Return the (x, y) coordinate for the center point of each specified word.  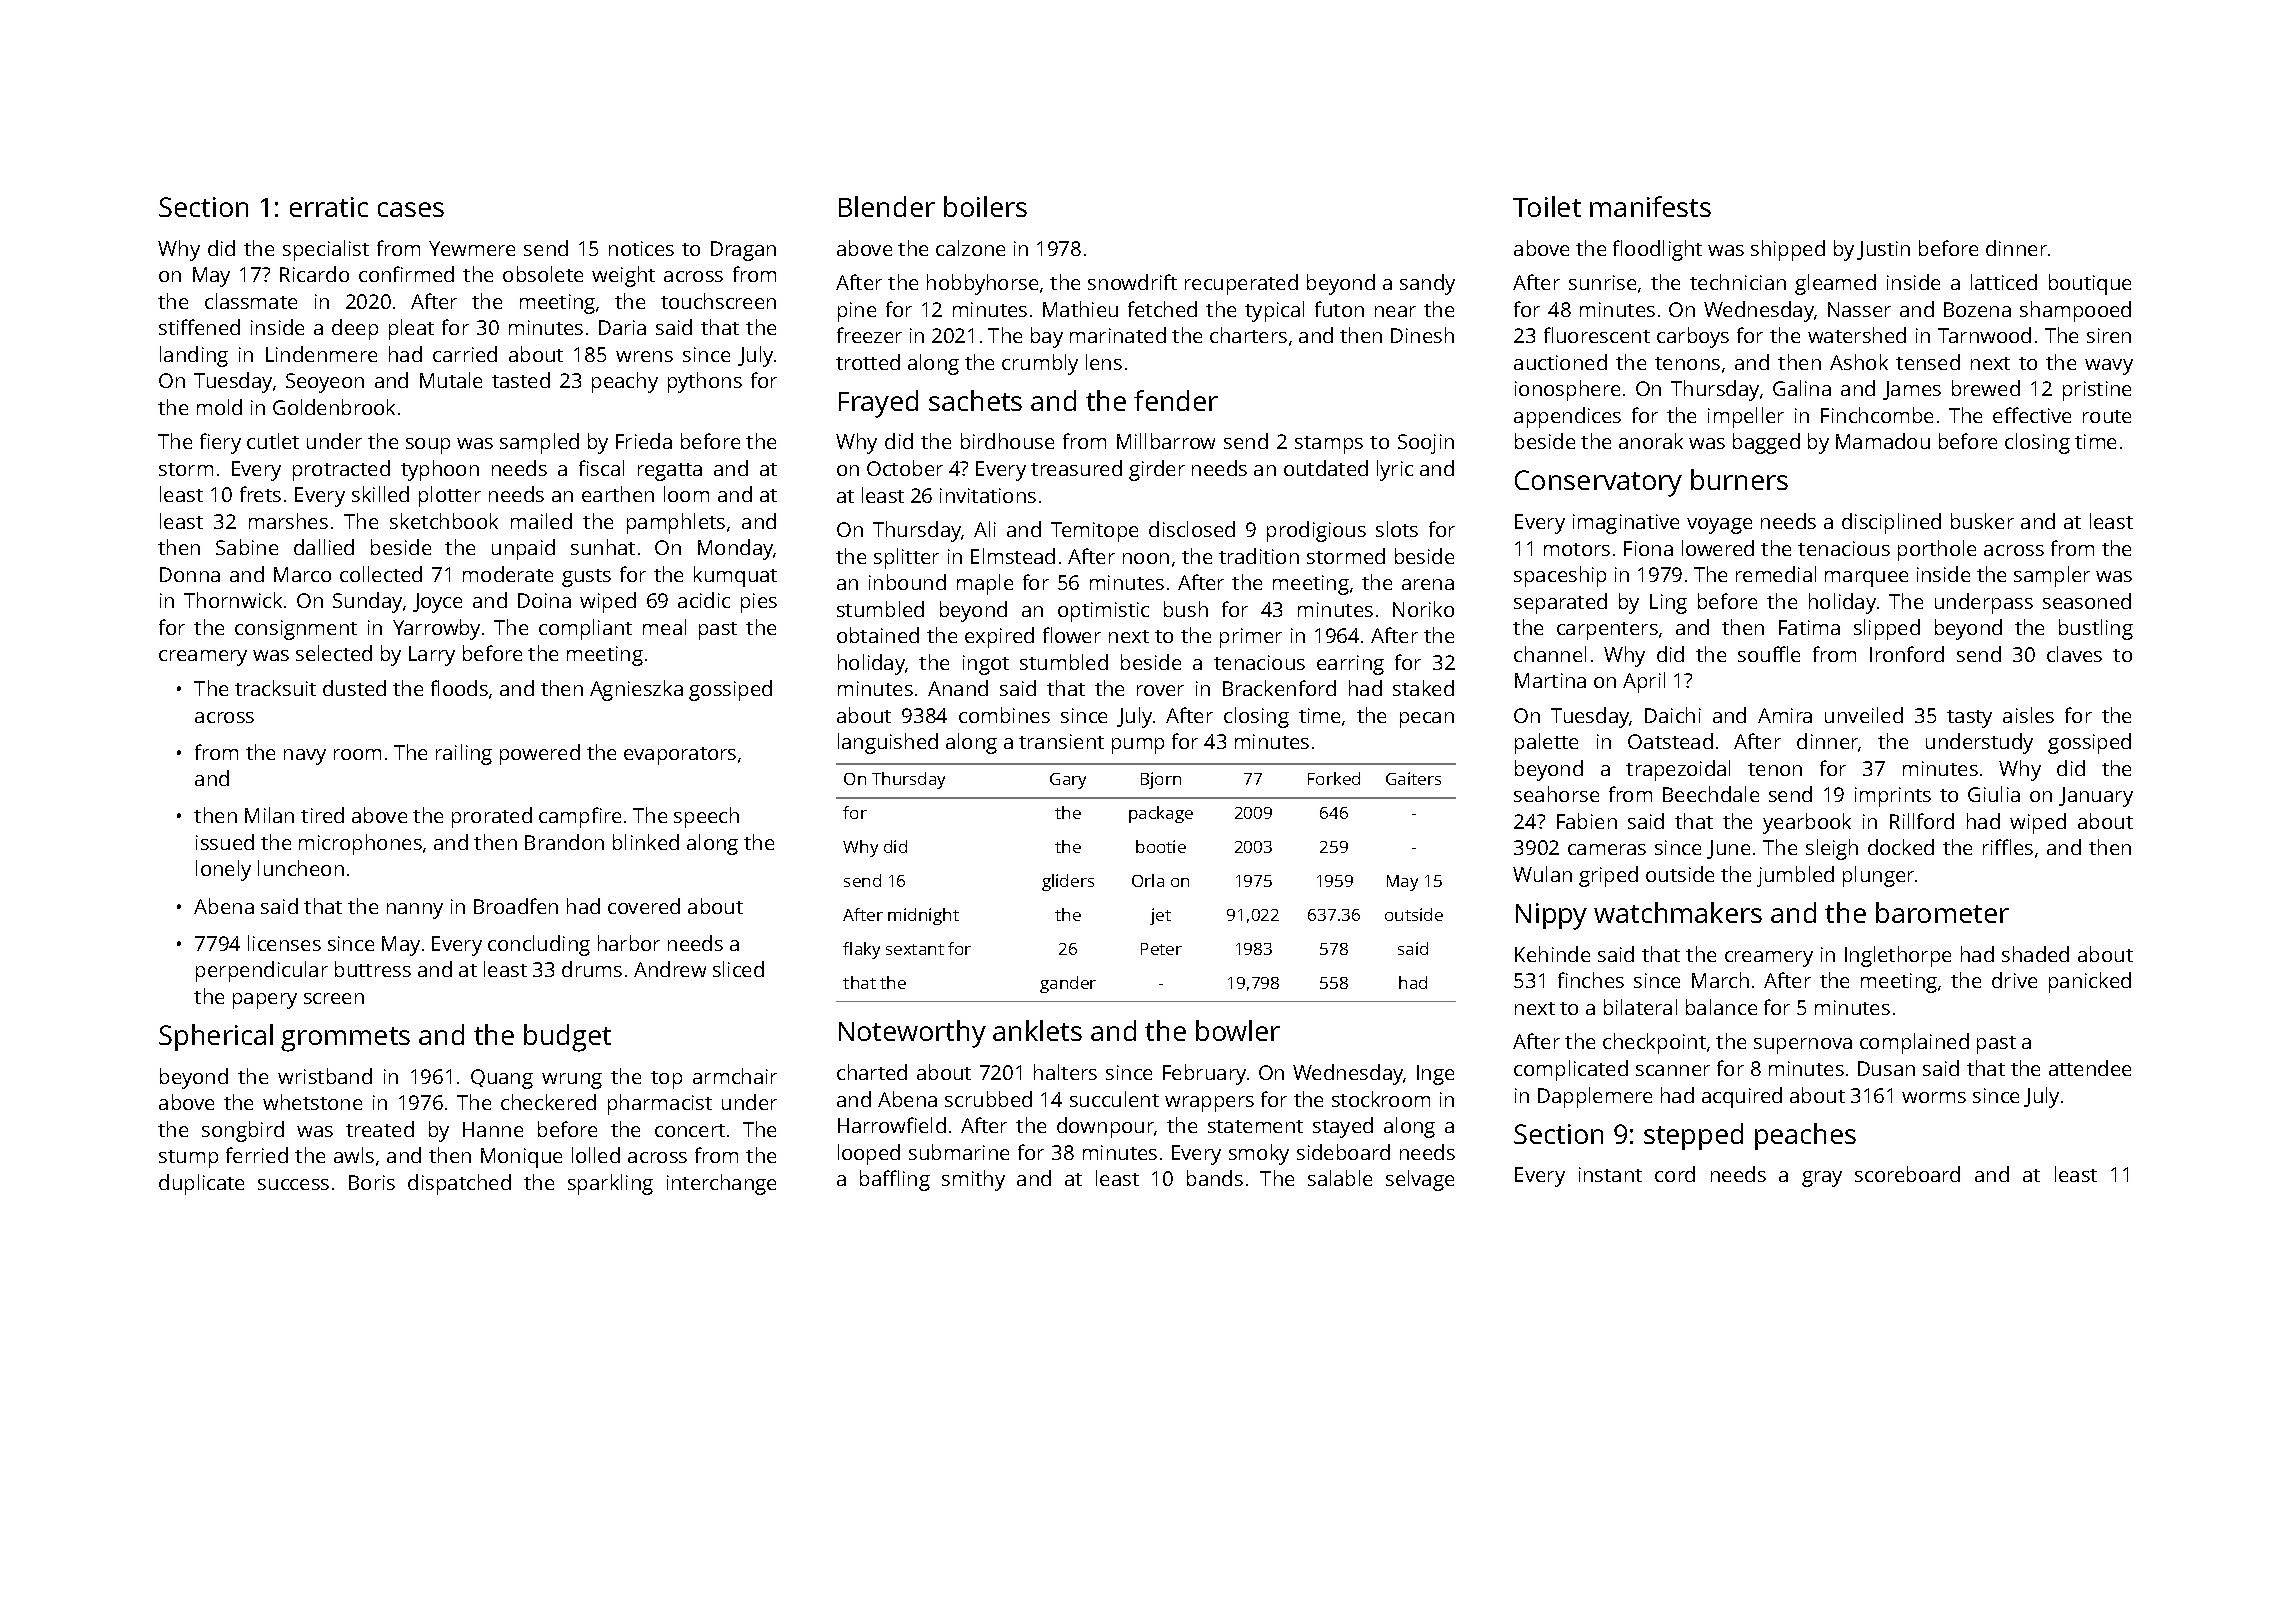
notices (641, 248)
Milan (269, 815)
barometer (1942, 912)
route (2107, 416)
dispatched (459, 1184)
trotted (868, 362)
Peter (1161, 949)
